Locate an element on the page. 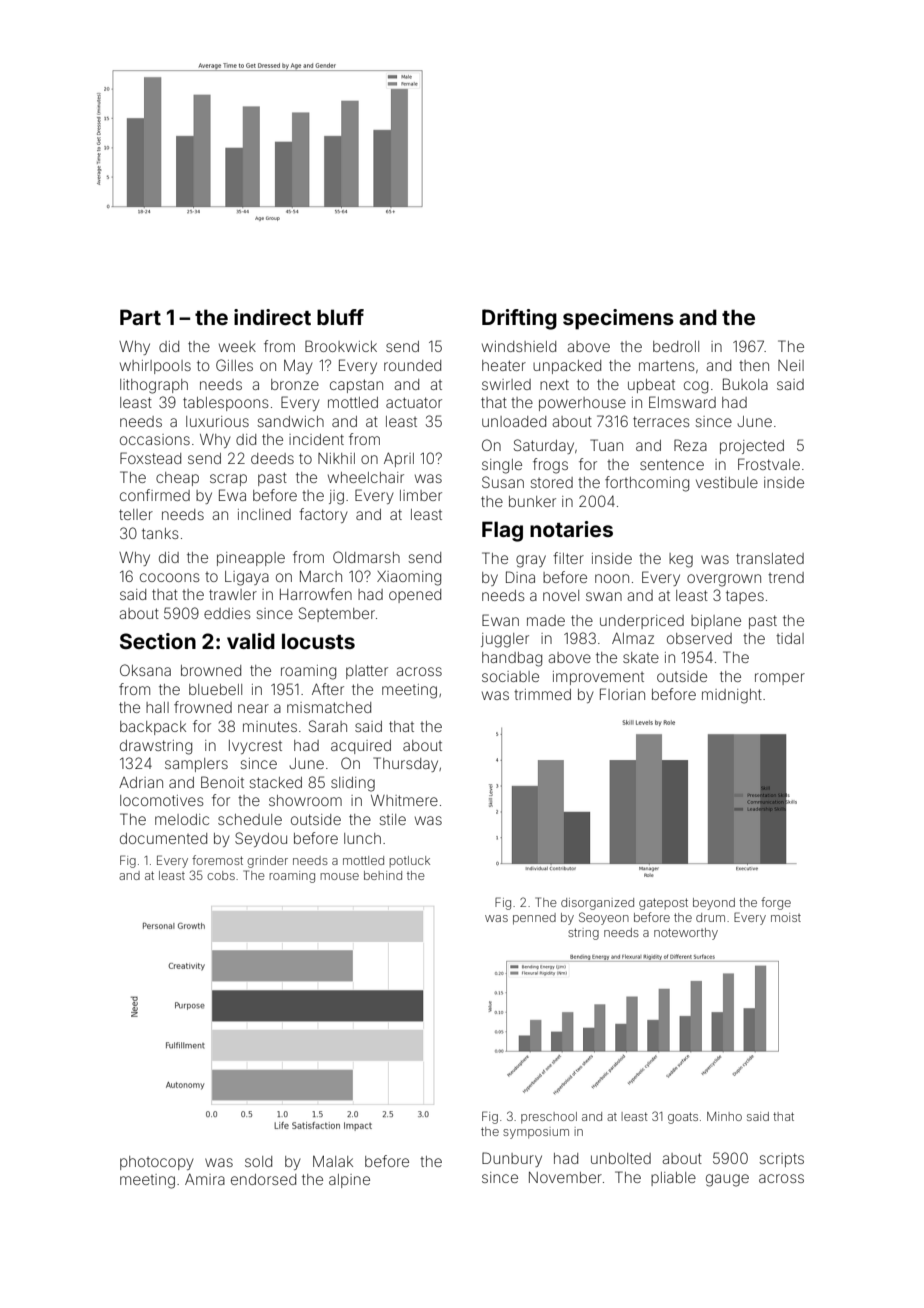 The image size is (924, 1308). specimens is located at coordinates (618, 319).
